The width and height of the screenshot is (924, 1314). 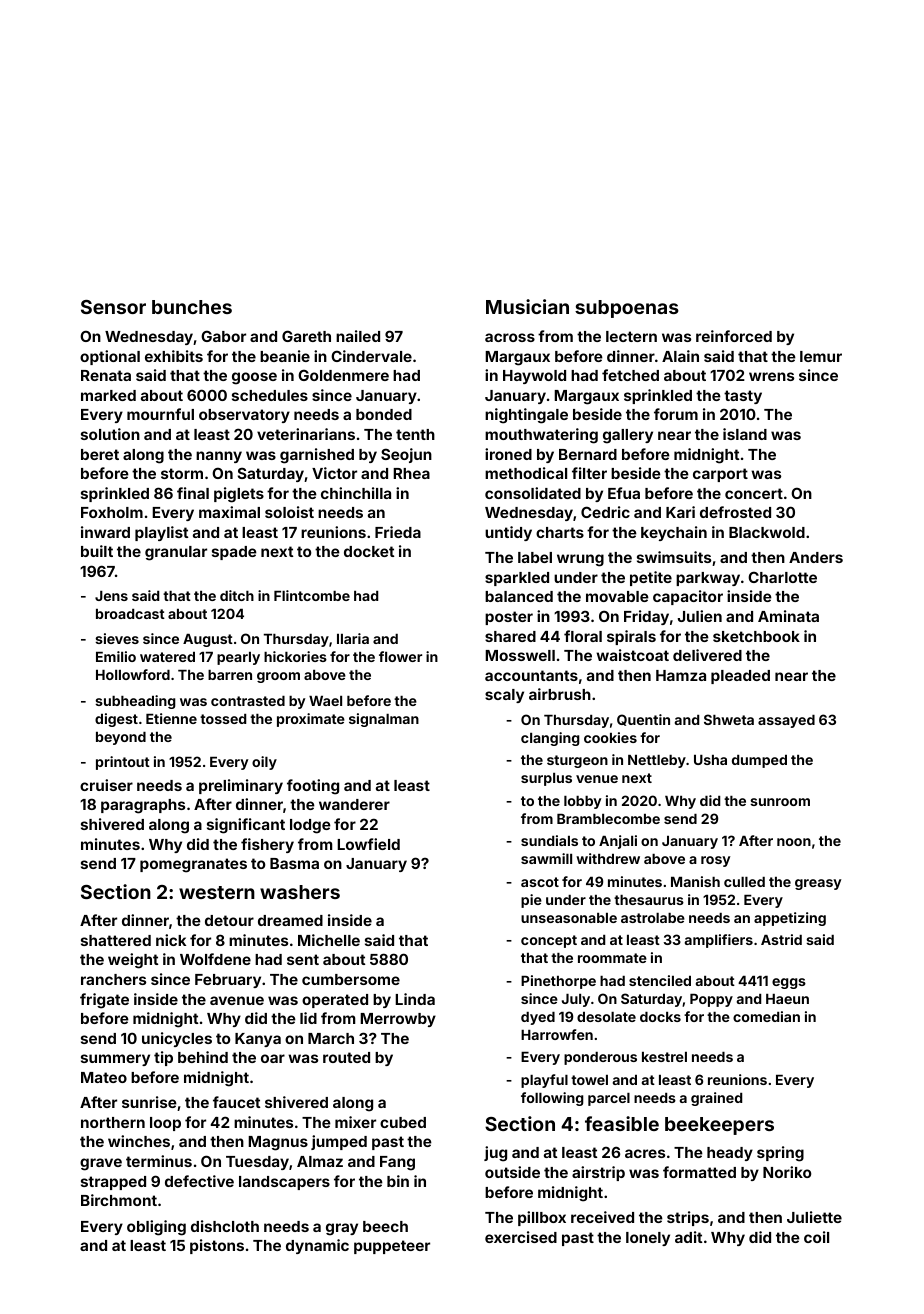 I want to click on terminus, so click(x=159, y=1161).
